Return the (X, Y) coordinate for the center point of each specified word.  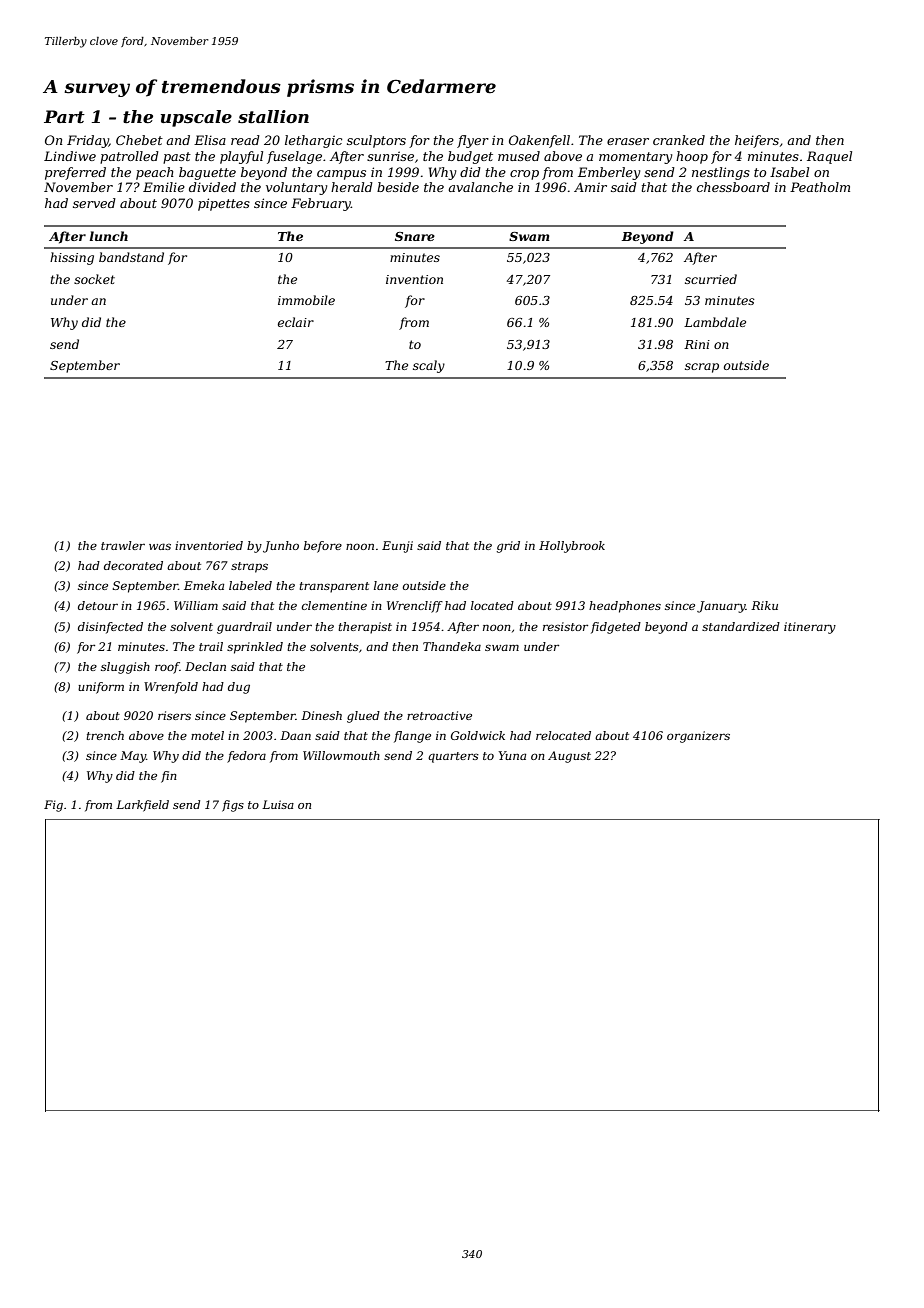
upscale (196, 118)
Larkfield (142, 806)
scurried (711, 279)
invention (414, 279)
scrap (702, 368)
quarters (453, 757)
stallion (273, 116)
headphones (625, 607)
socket (94, 279)
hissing (72, 258)
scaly (429, 366)
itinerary (810, 628)
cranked (679, 140)
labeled (250, 585)
